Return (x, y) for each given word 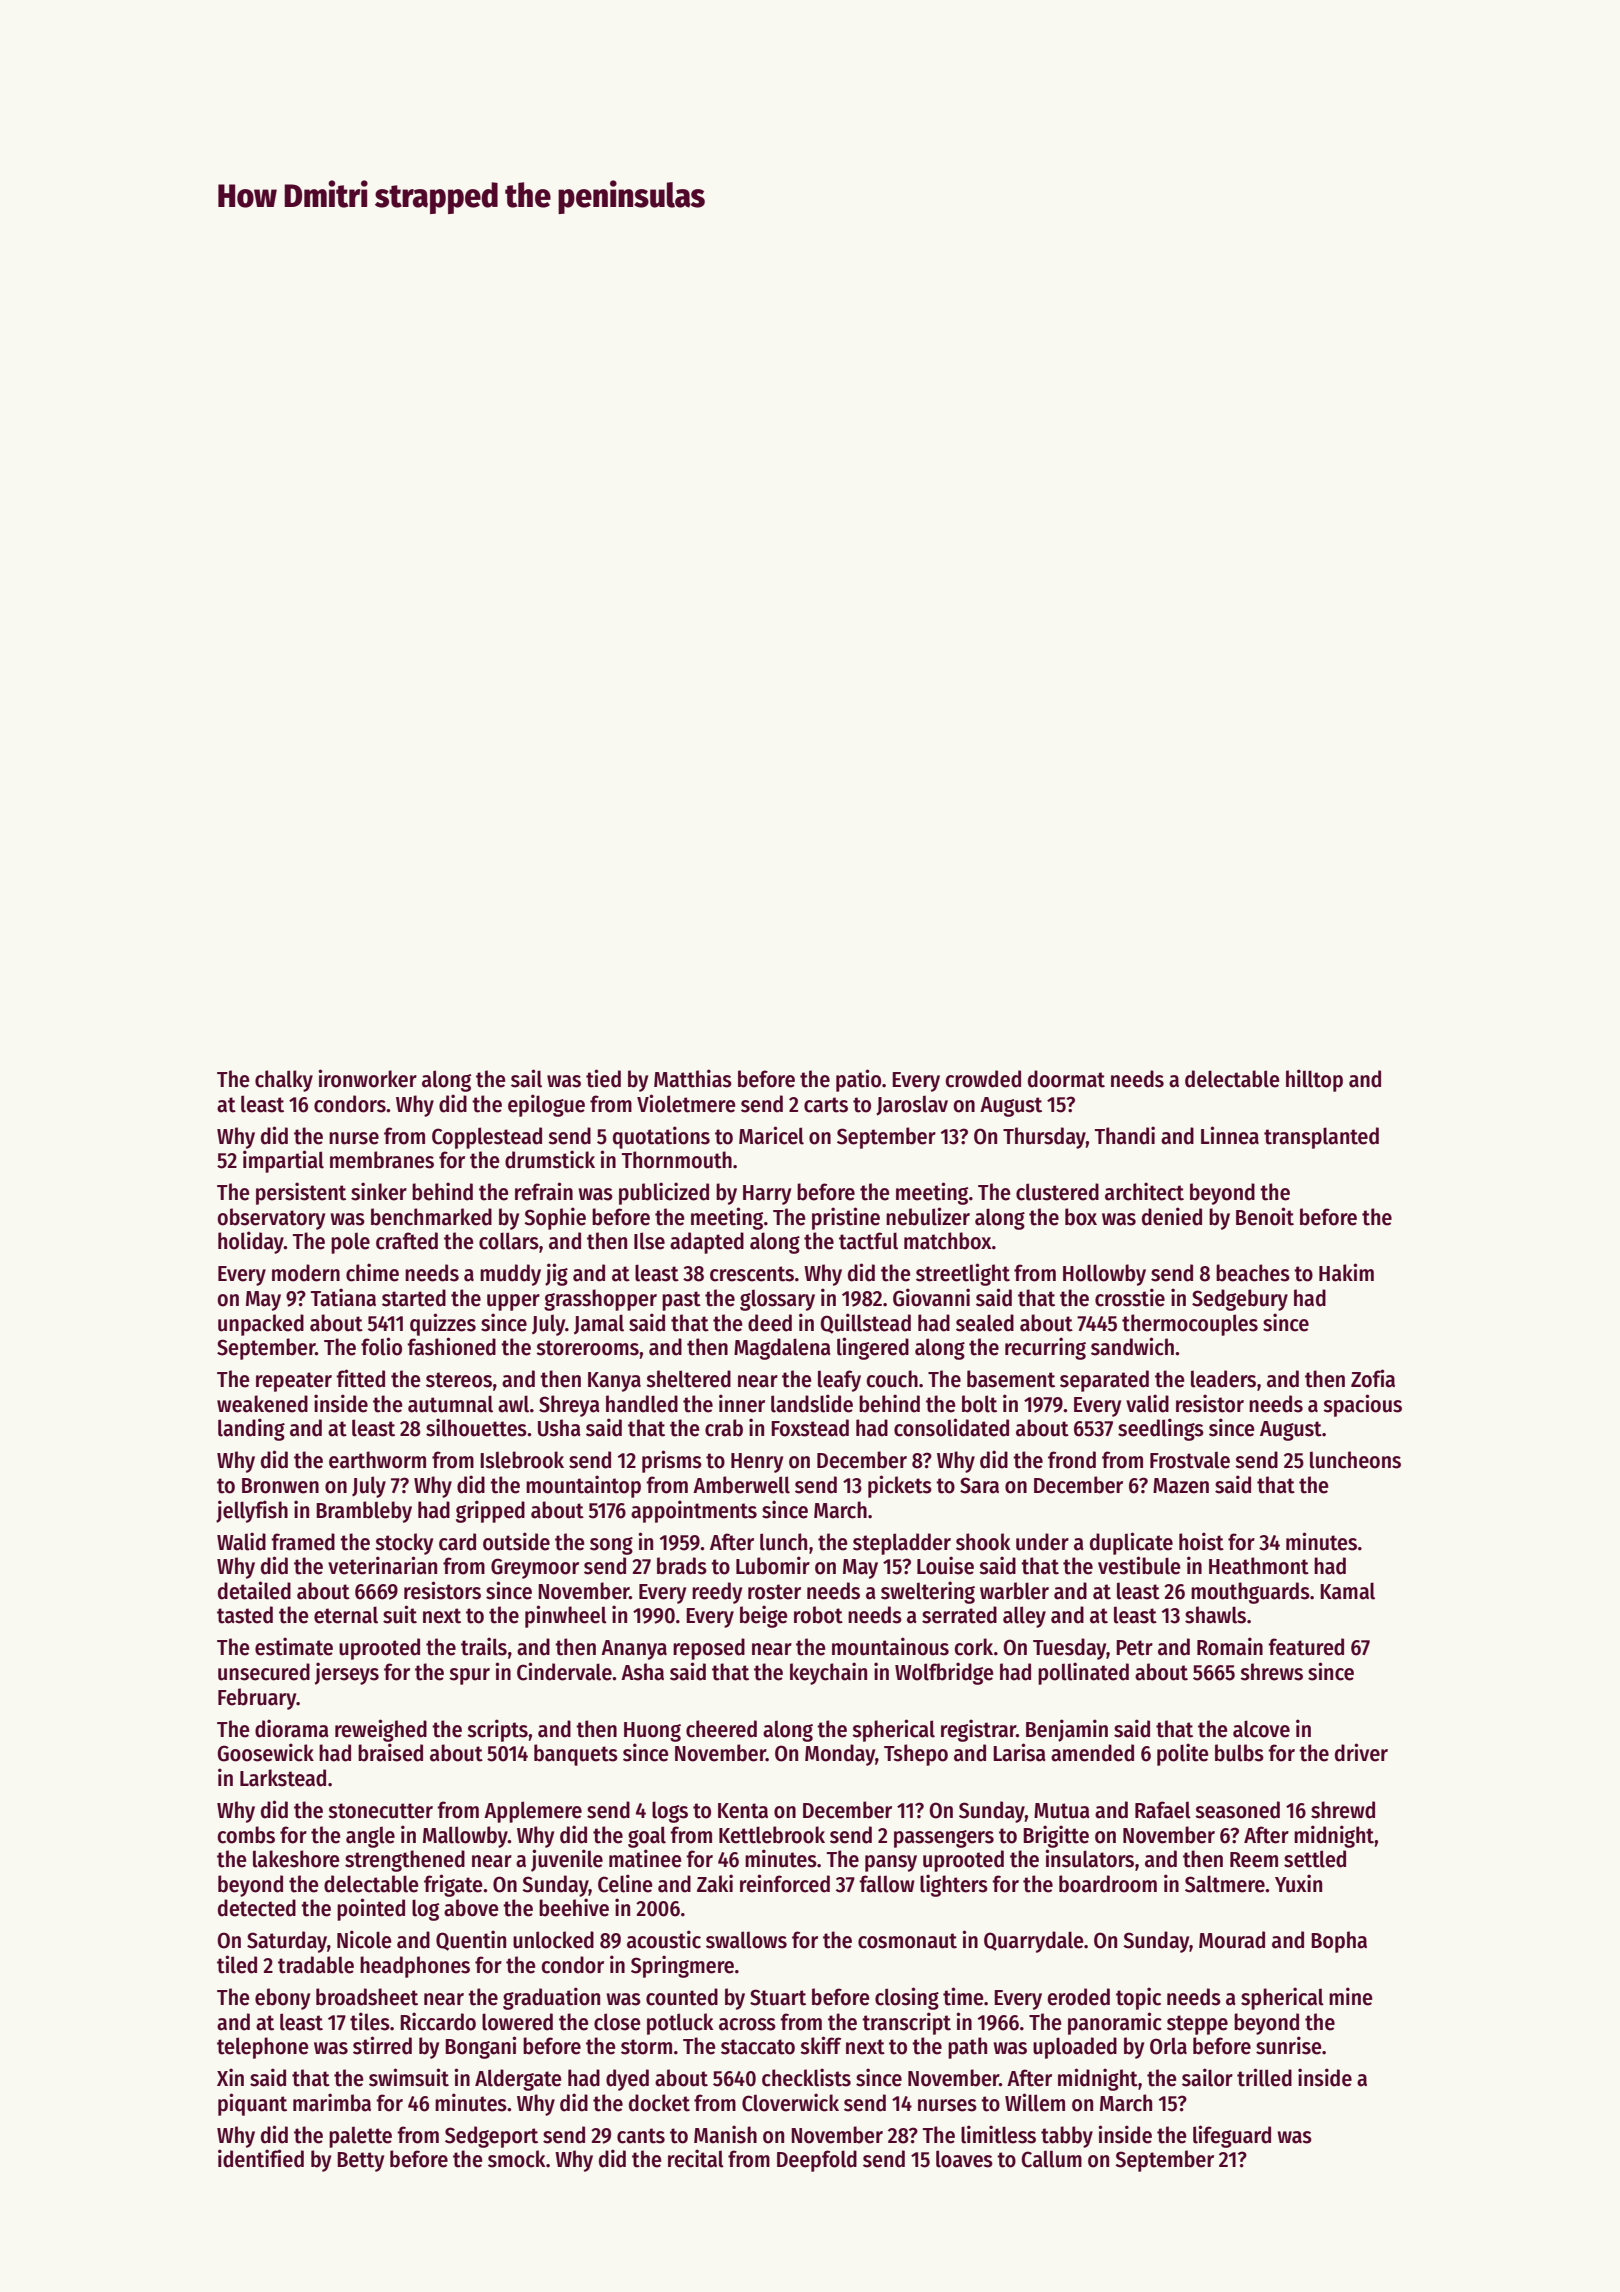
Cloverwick (790, 2102)
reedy (717, 1593)
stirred (382, 2045)
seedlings (1161, 1429)
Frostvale (1190, 1460)
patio (858, 1080)
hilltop (1314, 1080)
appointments (694, 1511)
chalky (284, 1081)
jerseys (347, 1673)
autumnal (450, 1404)
